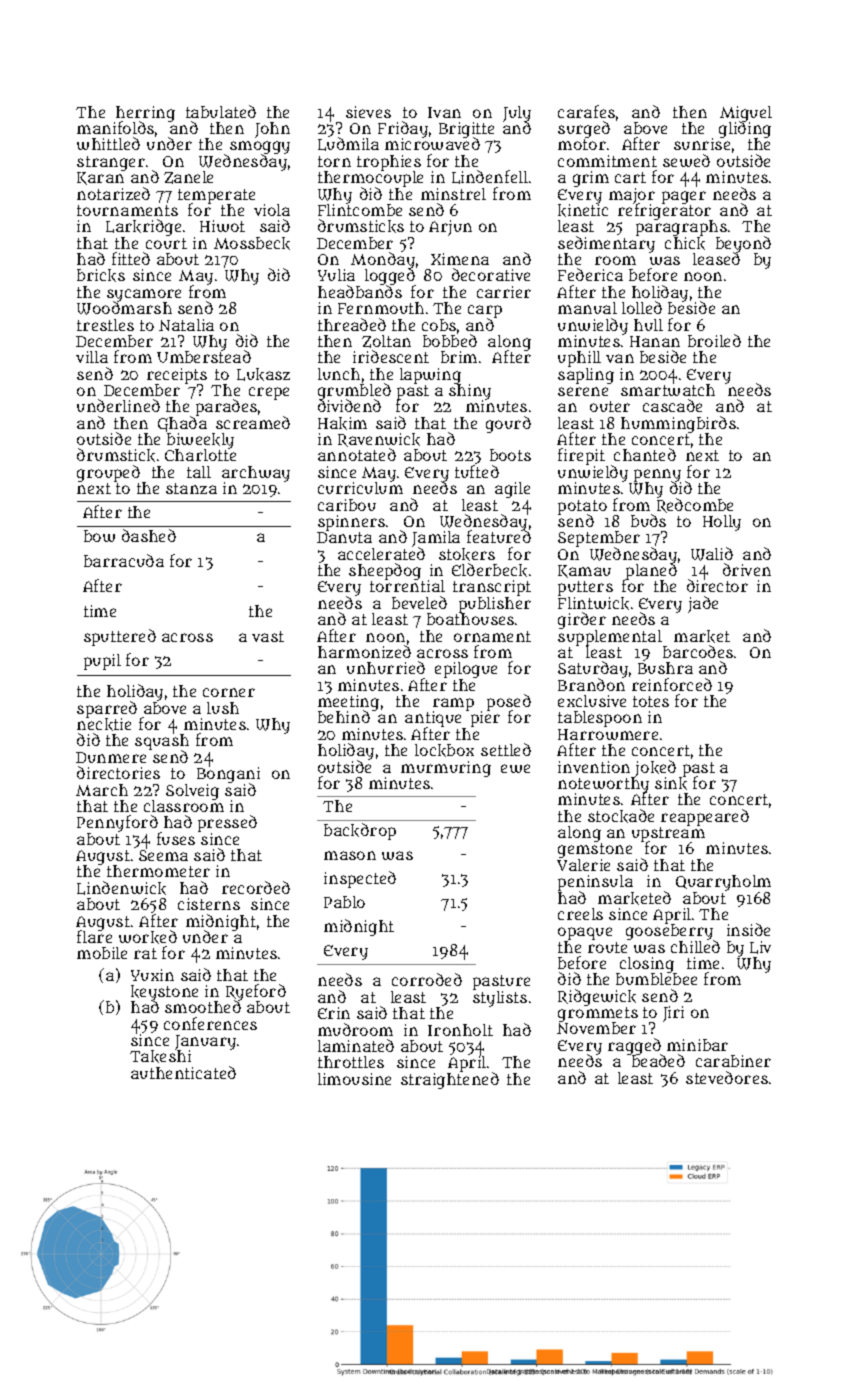 This document has height=1400, width=849. Describe the element at coordinates (348, 144) in the document. I see `Ludmila` at that location.
